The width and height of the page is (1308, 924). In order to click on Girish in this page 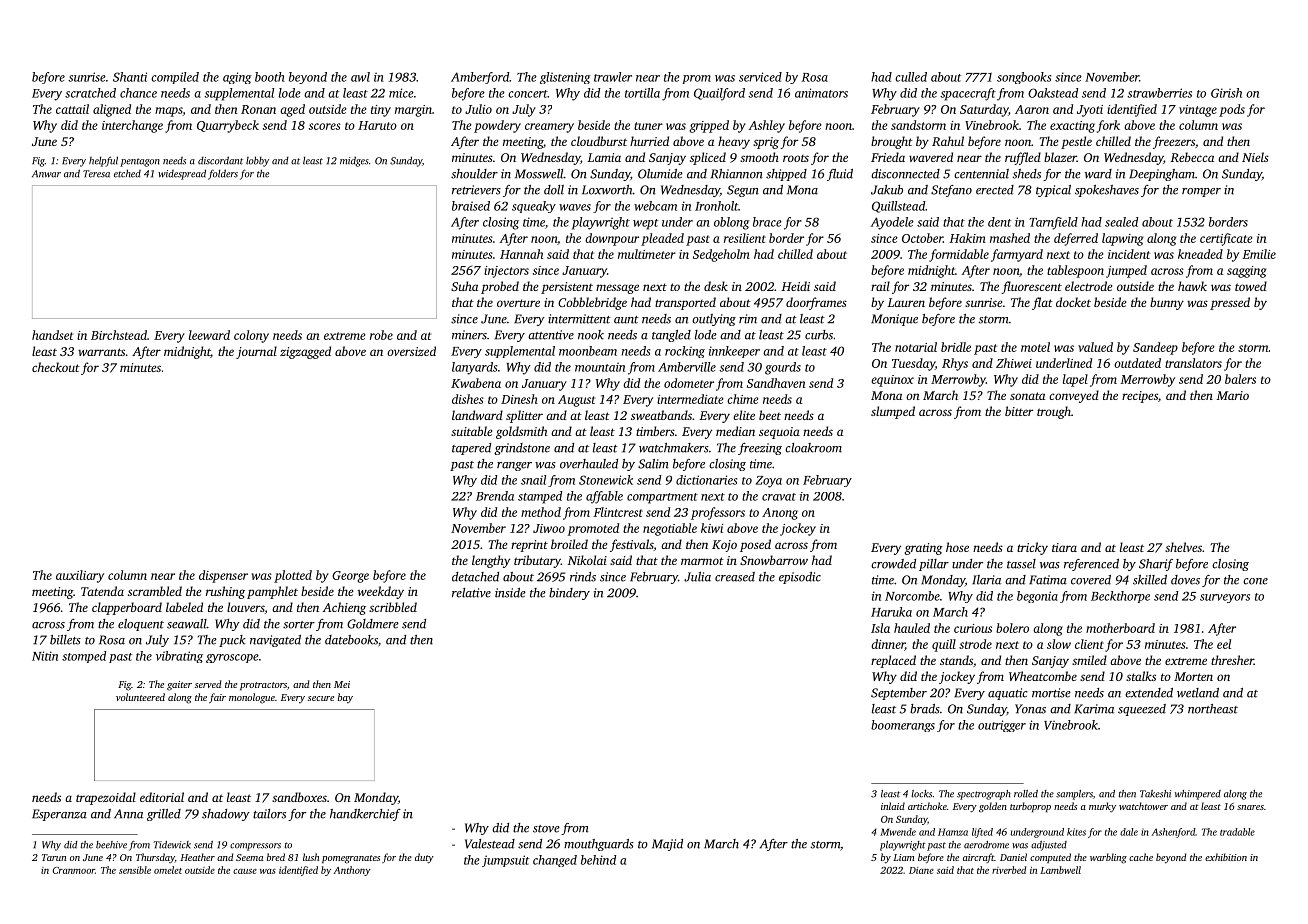, I will do `click(1226, 93)`.
